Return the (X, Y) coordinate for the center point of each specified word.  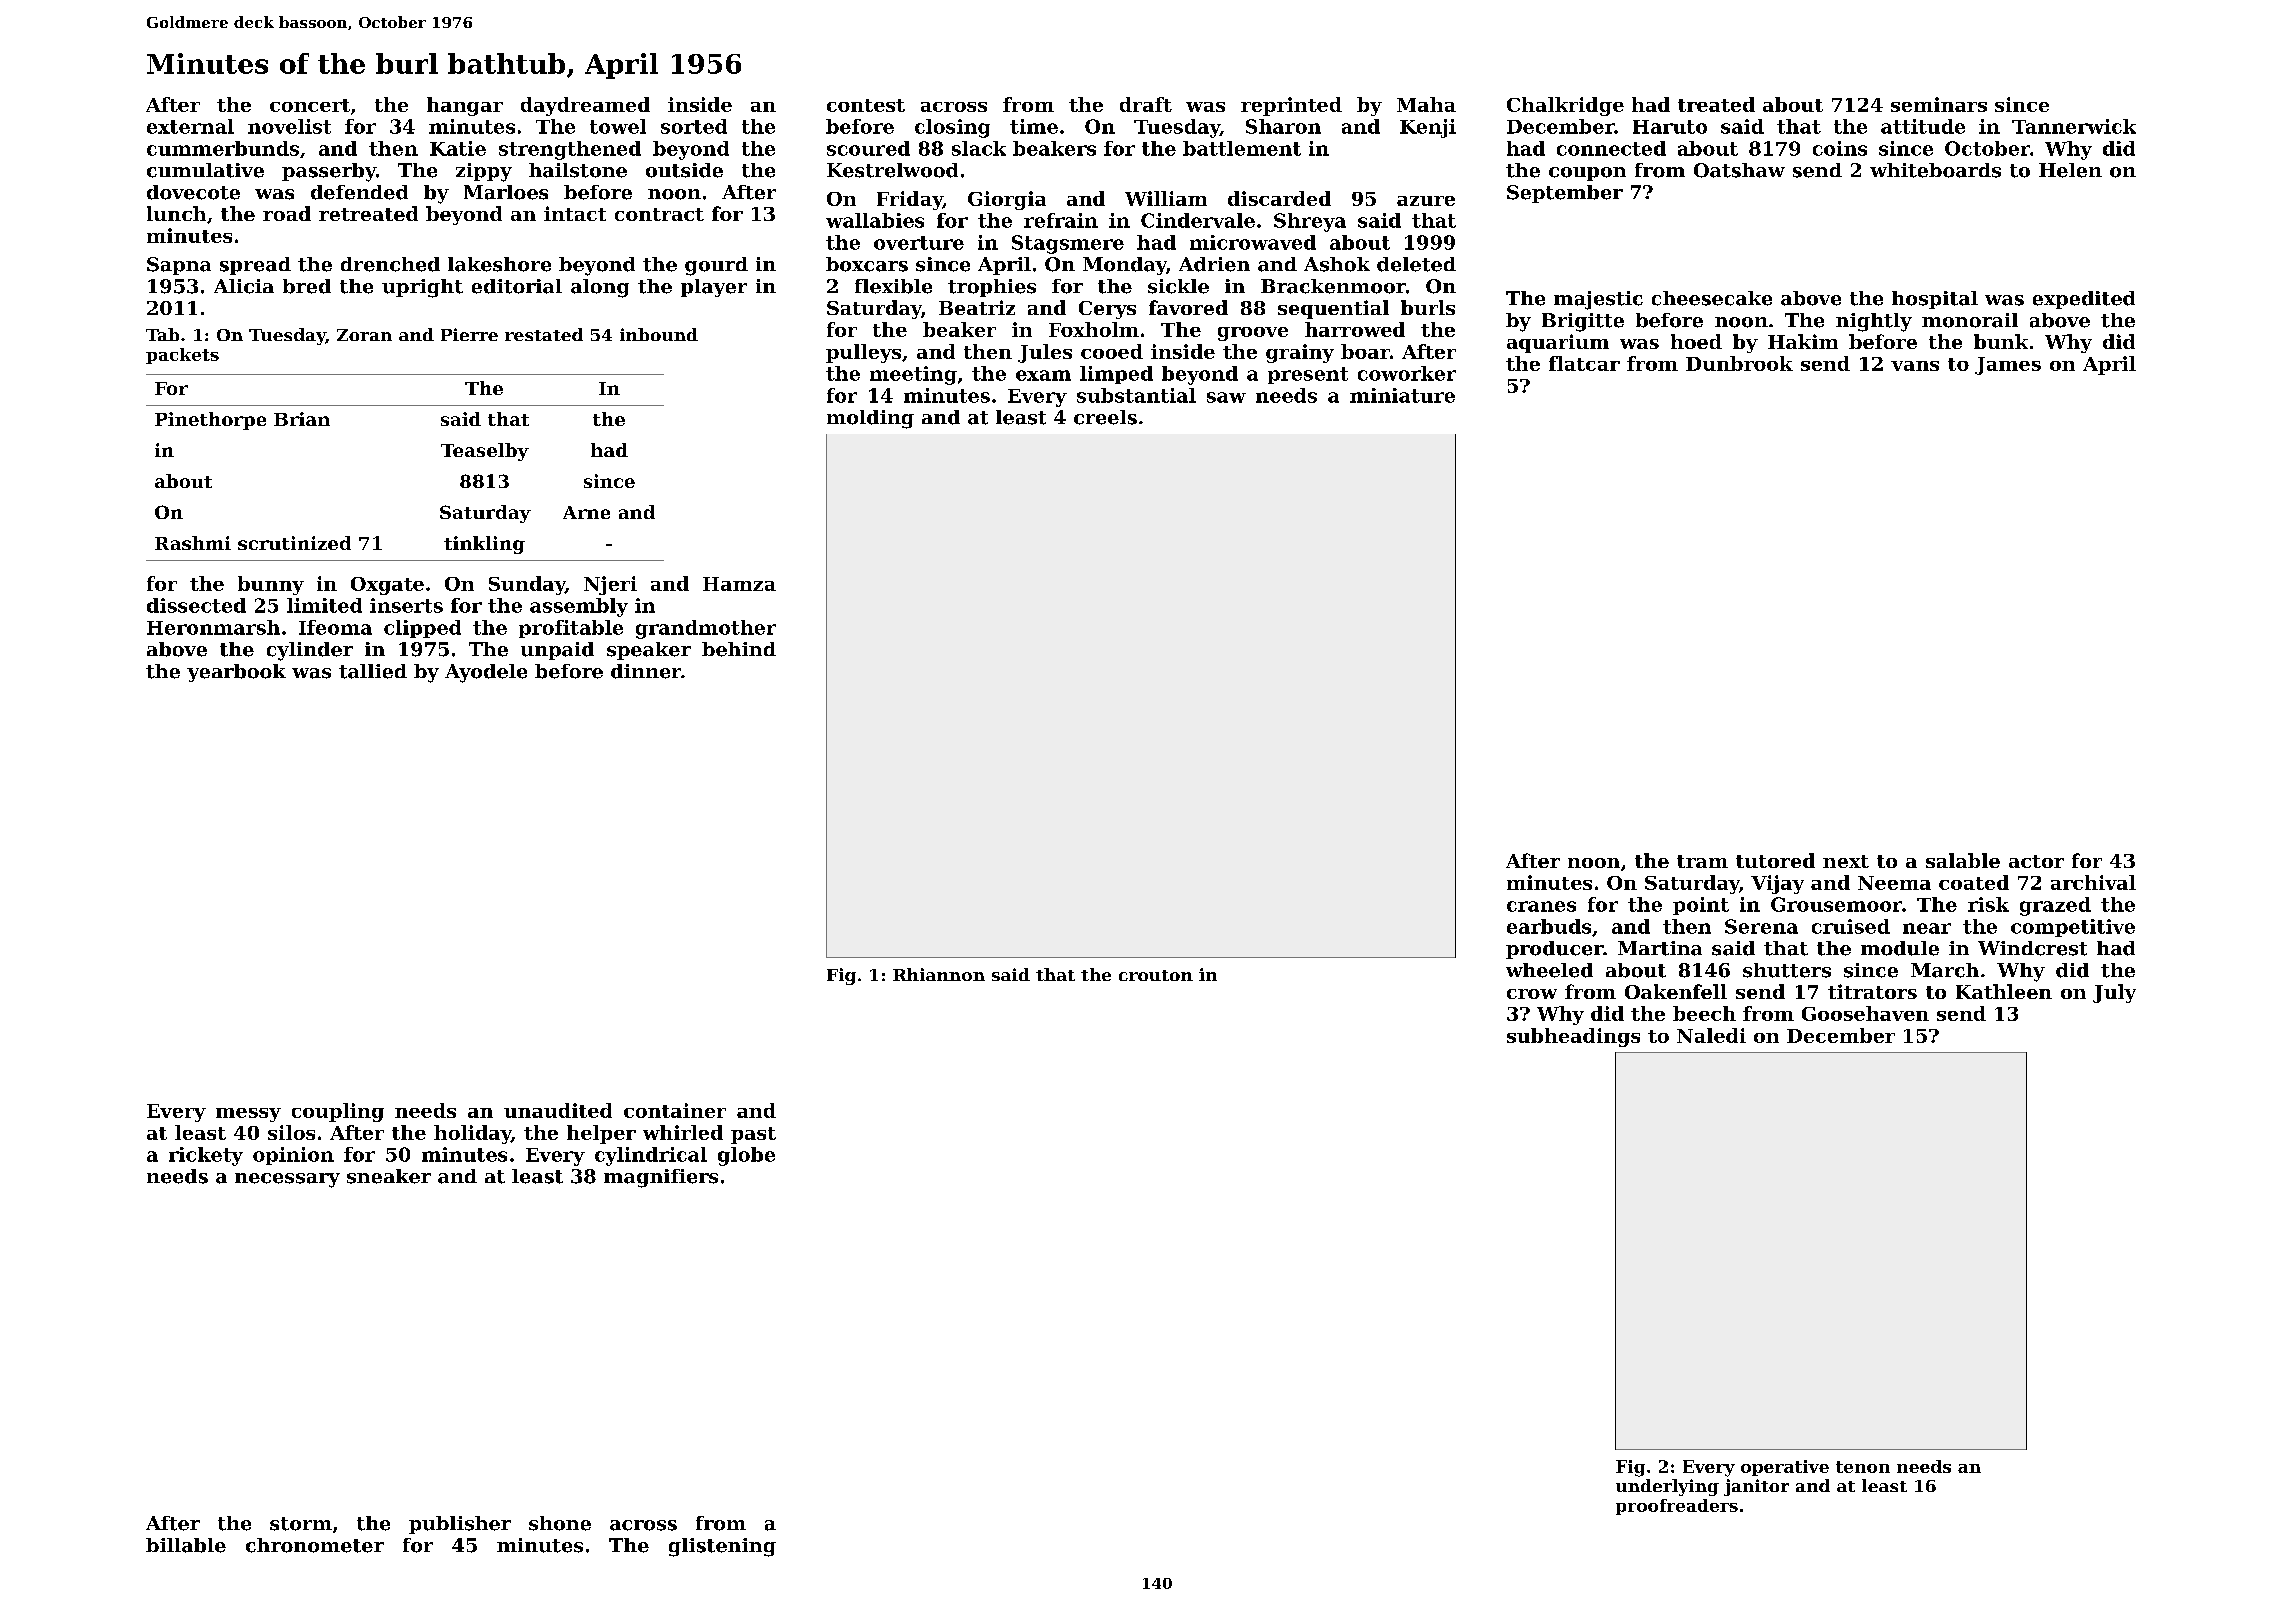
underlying (1667, 1487)
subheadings (1573, 1037)
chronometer (315, 1545)
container (675, 1110)
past (753, 1135)
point (1701, 906)
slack (979, 148)
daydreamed (585, 106)
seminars (1939, 104)
